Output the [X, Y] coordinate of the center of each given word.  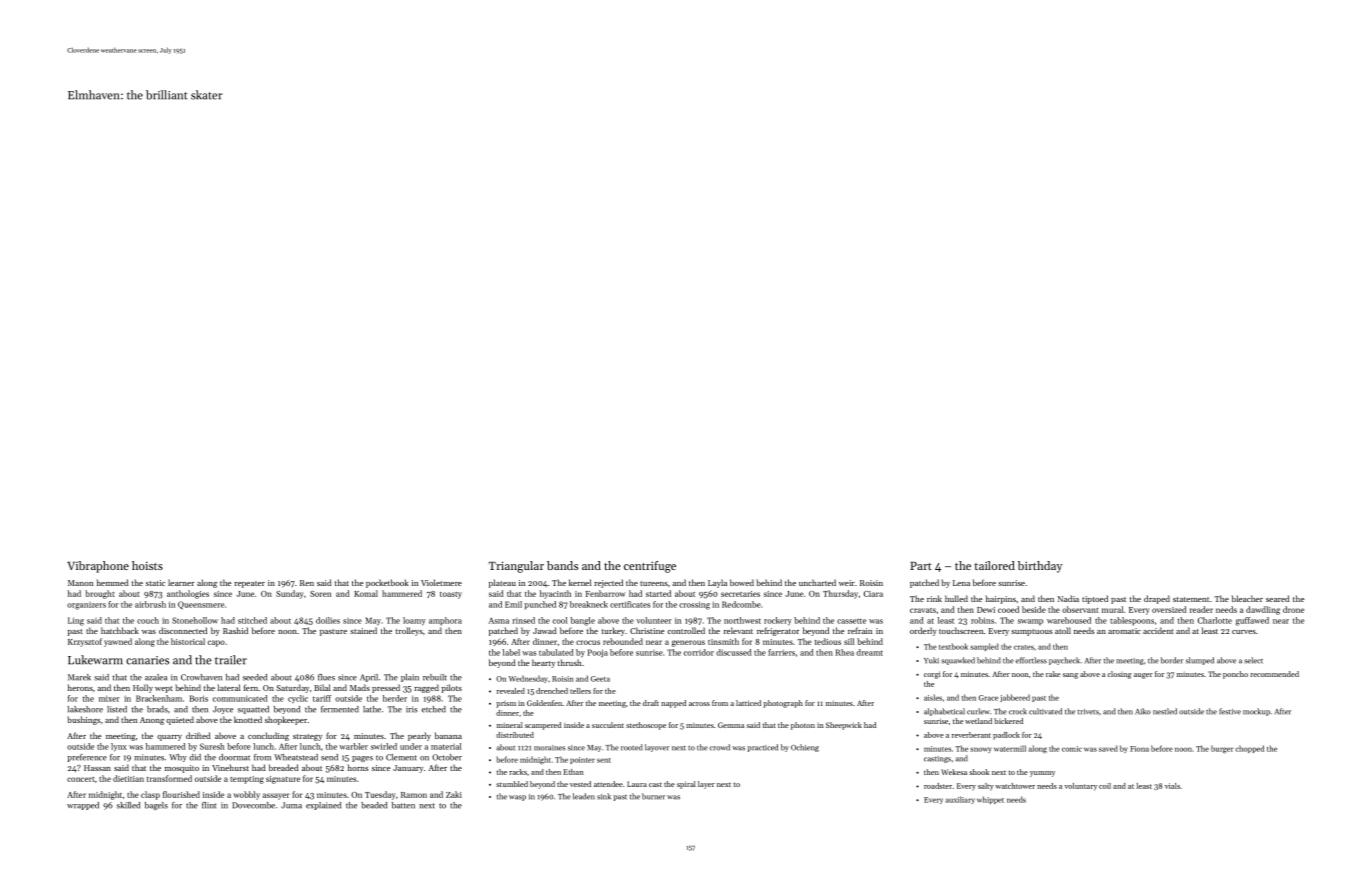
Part [921, 565]
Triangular [516, 567]
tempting [247, 780]
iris [411, 709]
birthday [1040, 567]
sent [604, 760]
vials [1172, 786]
